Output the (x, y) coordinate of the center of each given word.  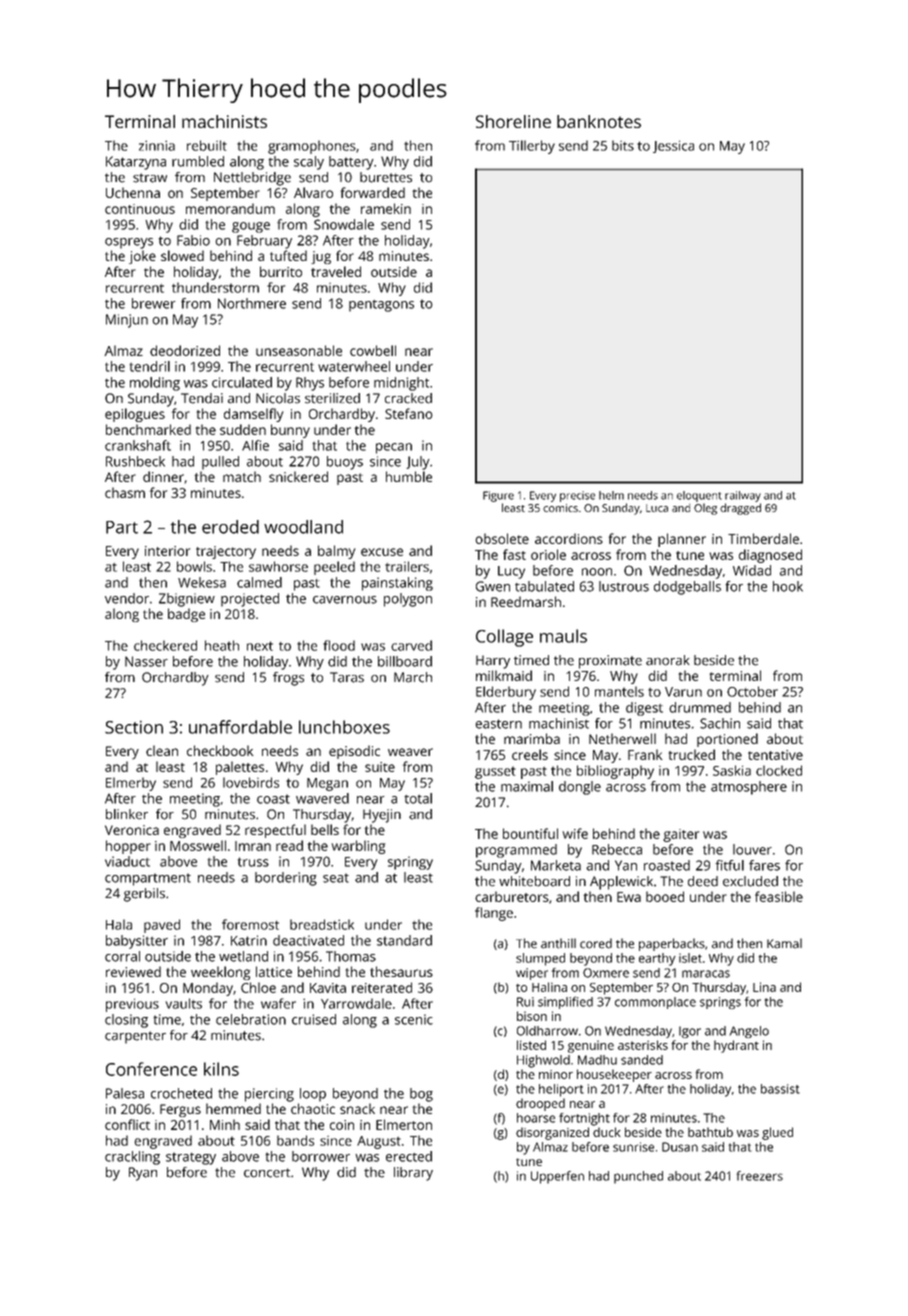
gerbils (144, 895)
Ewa (629, 897)
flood (339, 645)
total (418, 798)
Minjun (127, 321)
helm (611, 495)
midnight (401, 384)
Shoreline (513, 121)
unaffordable (240, 727)
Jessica (673, 146)
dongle (580, 788)
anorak (668, 660)
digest (644, 709)
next (260, 646)
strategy (191, 1158)
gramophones (312, 147)
